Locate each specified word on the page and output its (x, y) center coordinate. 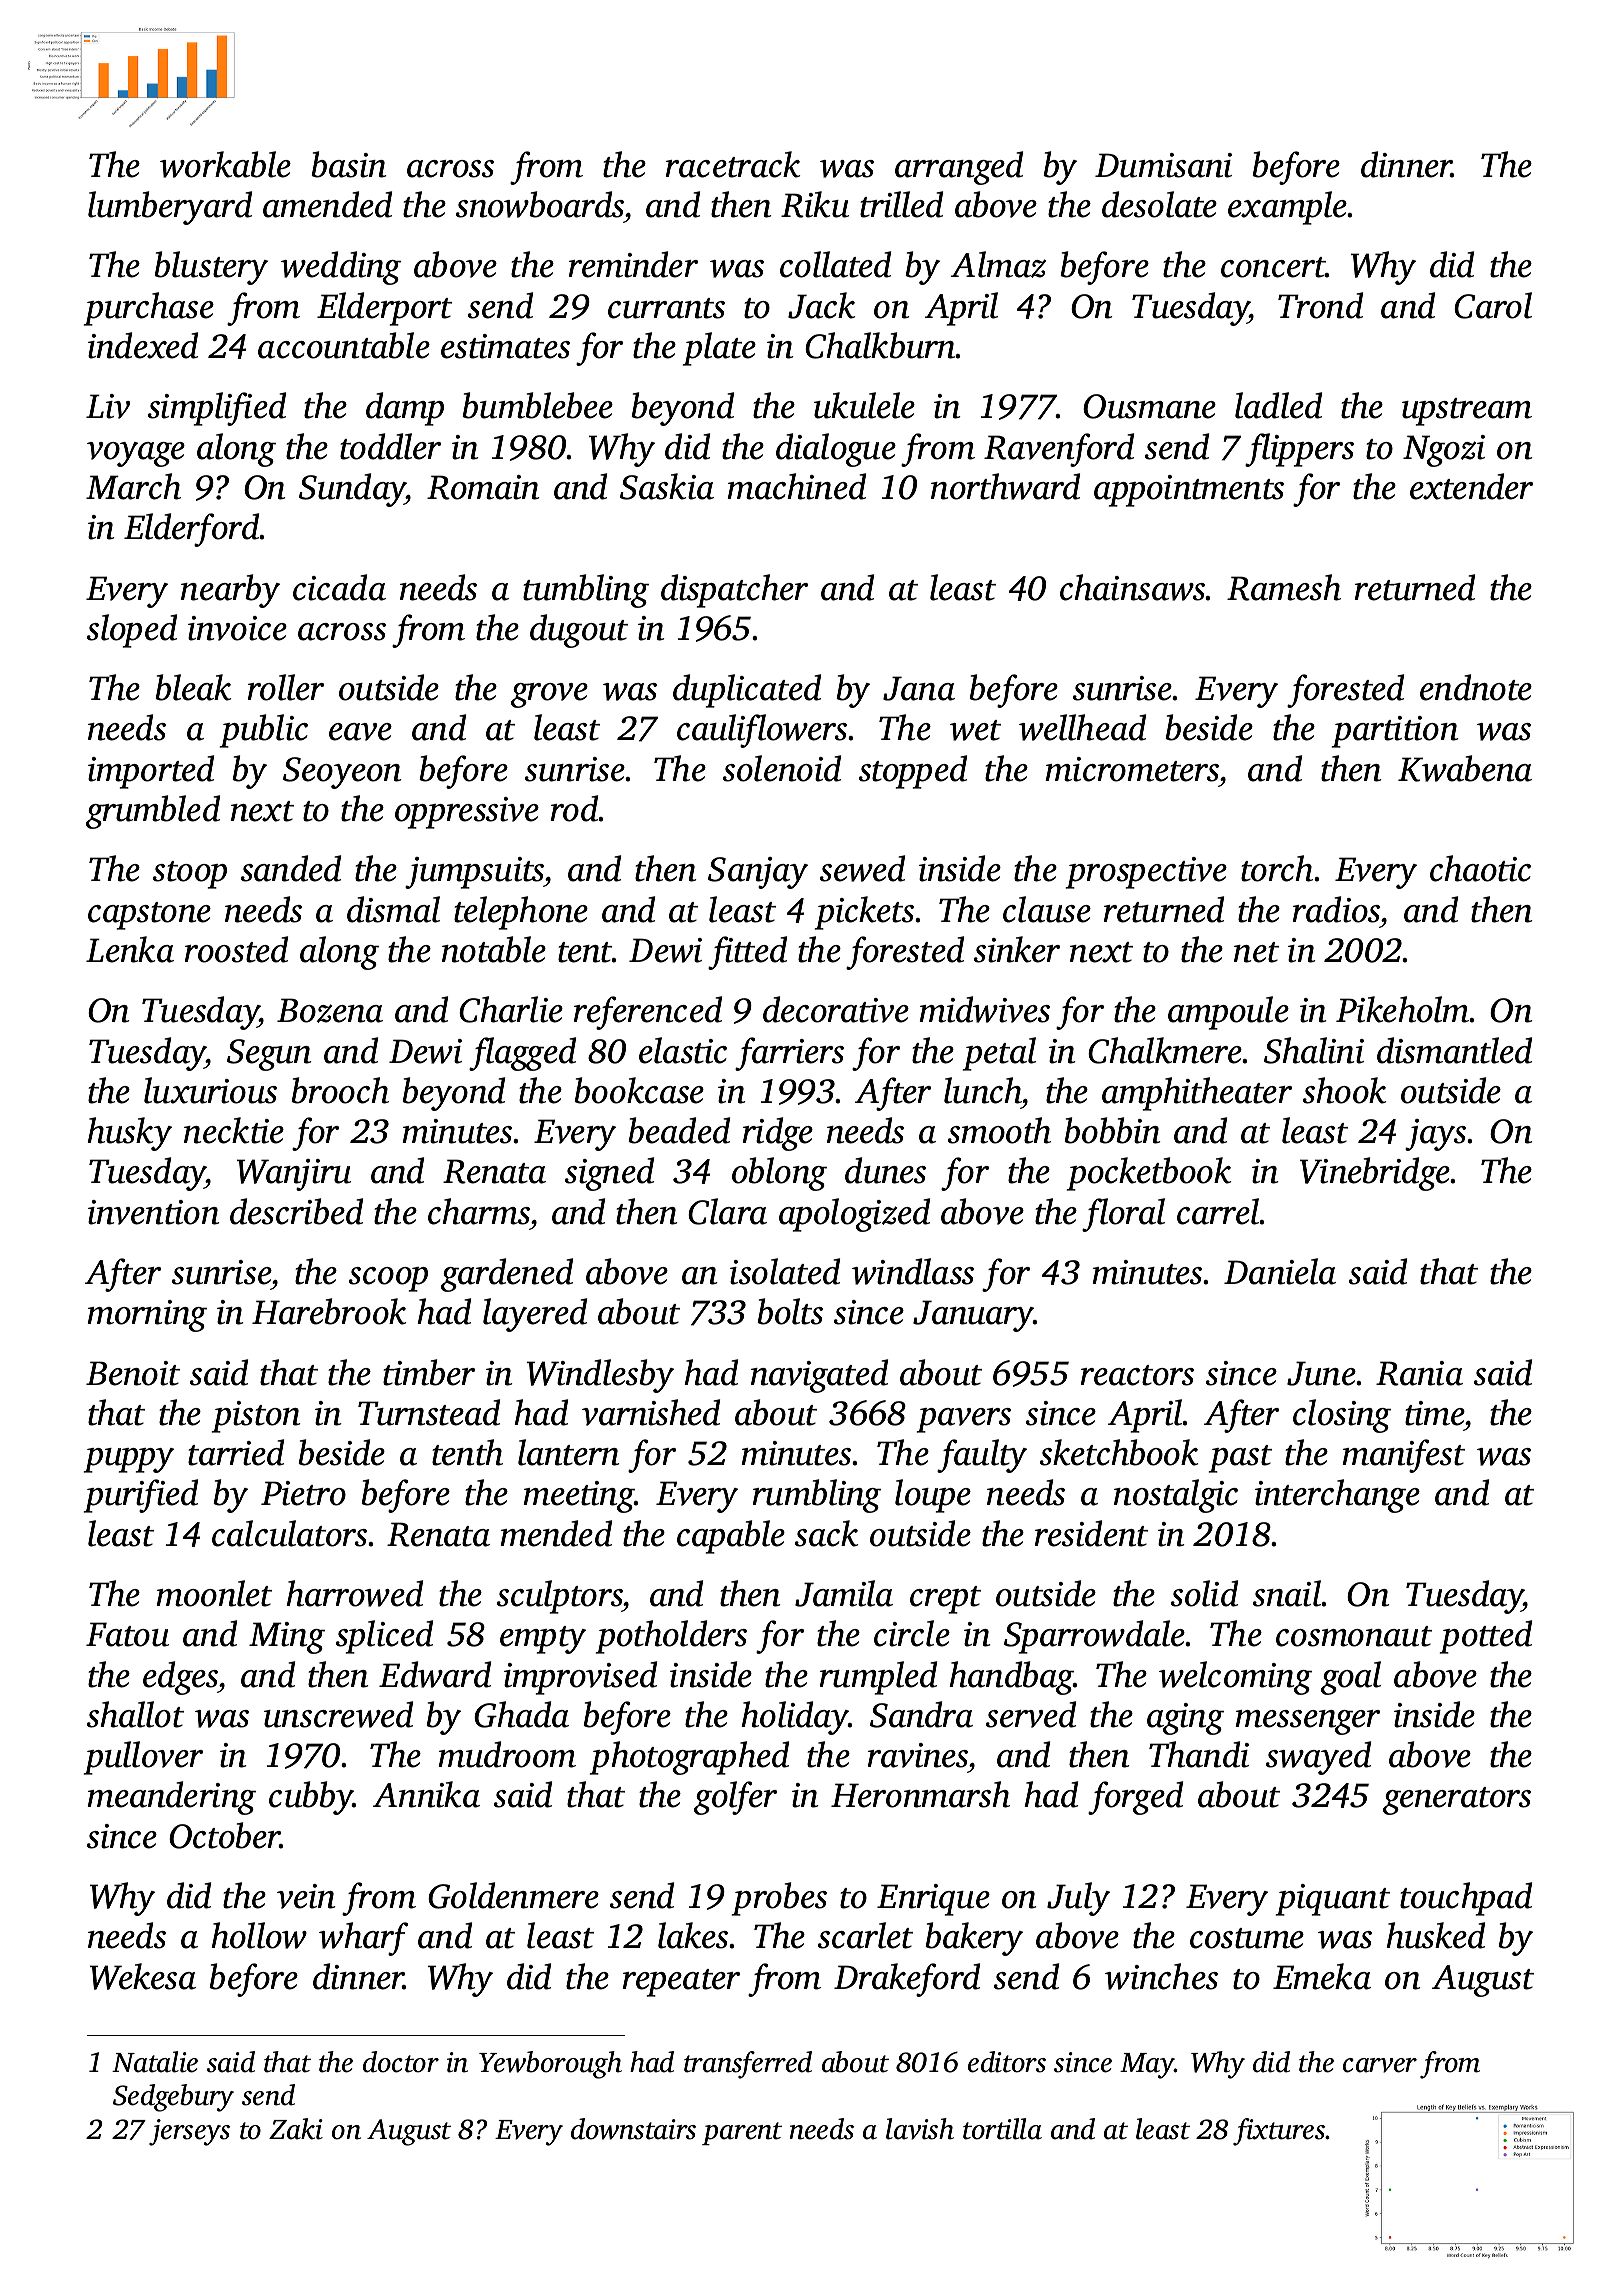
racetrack (732, 164)
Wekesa (143, 1976)
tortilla (1002, 2129)
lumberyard (170, 208)
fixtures (1279, 2132)
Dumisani (1163, 165)
